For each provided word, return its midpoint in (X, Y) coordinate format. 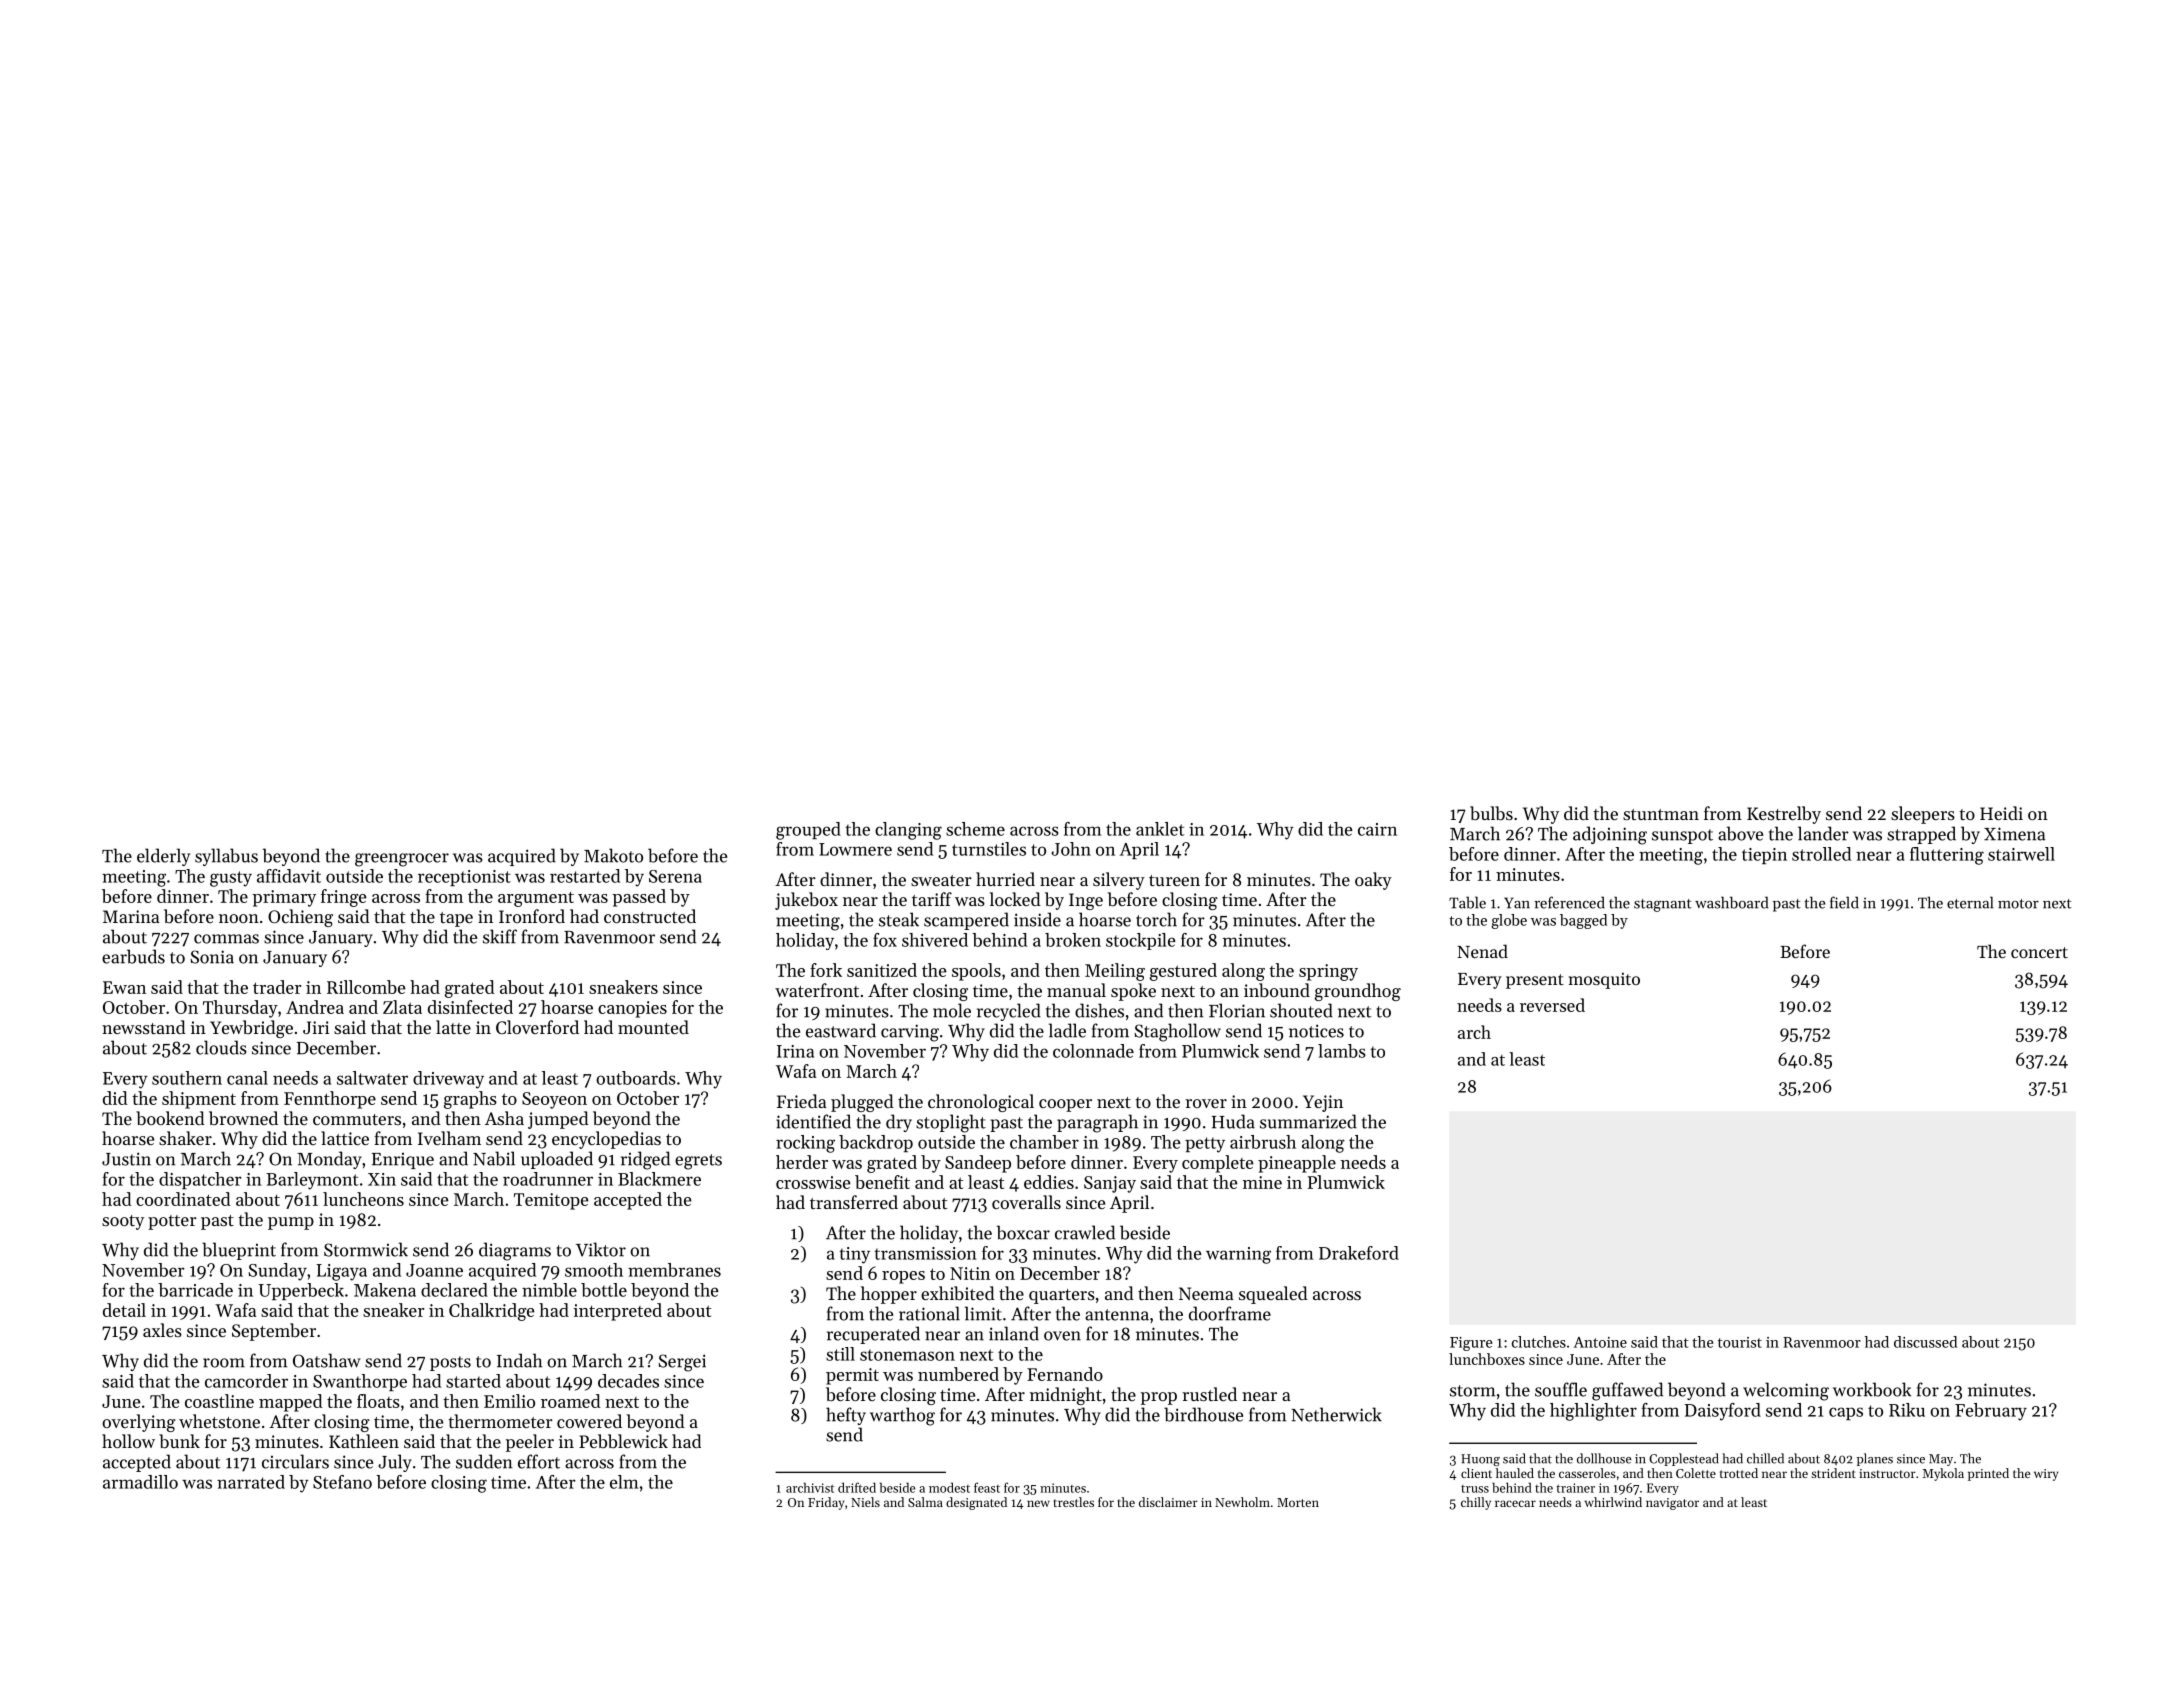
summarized (1308, 1121)
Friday (826, 1503)
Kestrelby (1784, 815)
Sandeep (978, 1164)
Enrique (403, 1161)
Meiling (1115, 972)
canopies (632, 1009)
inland (1014, 1333)
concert (2039, 952)
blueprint (239, 1251)
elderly (163, 857)
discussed (1925, 1342)
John (1071, 849)
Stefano (342, 1482)
